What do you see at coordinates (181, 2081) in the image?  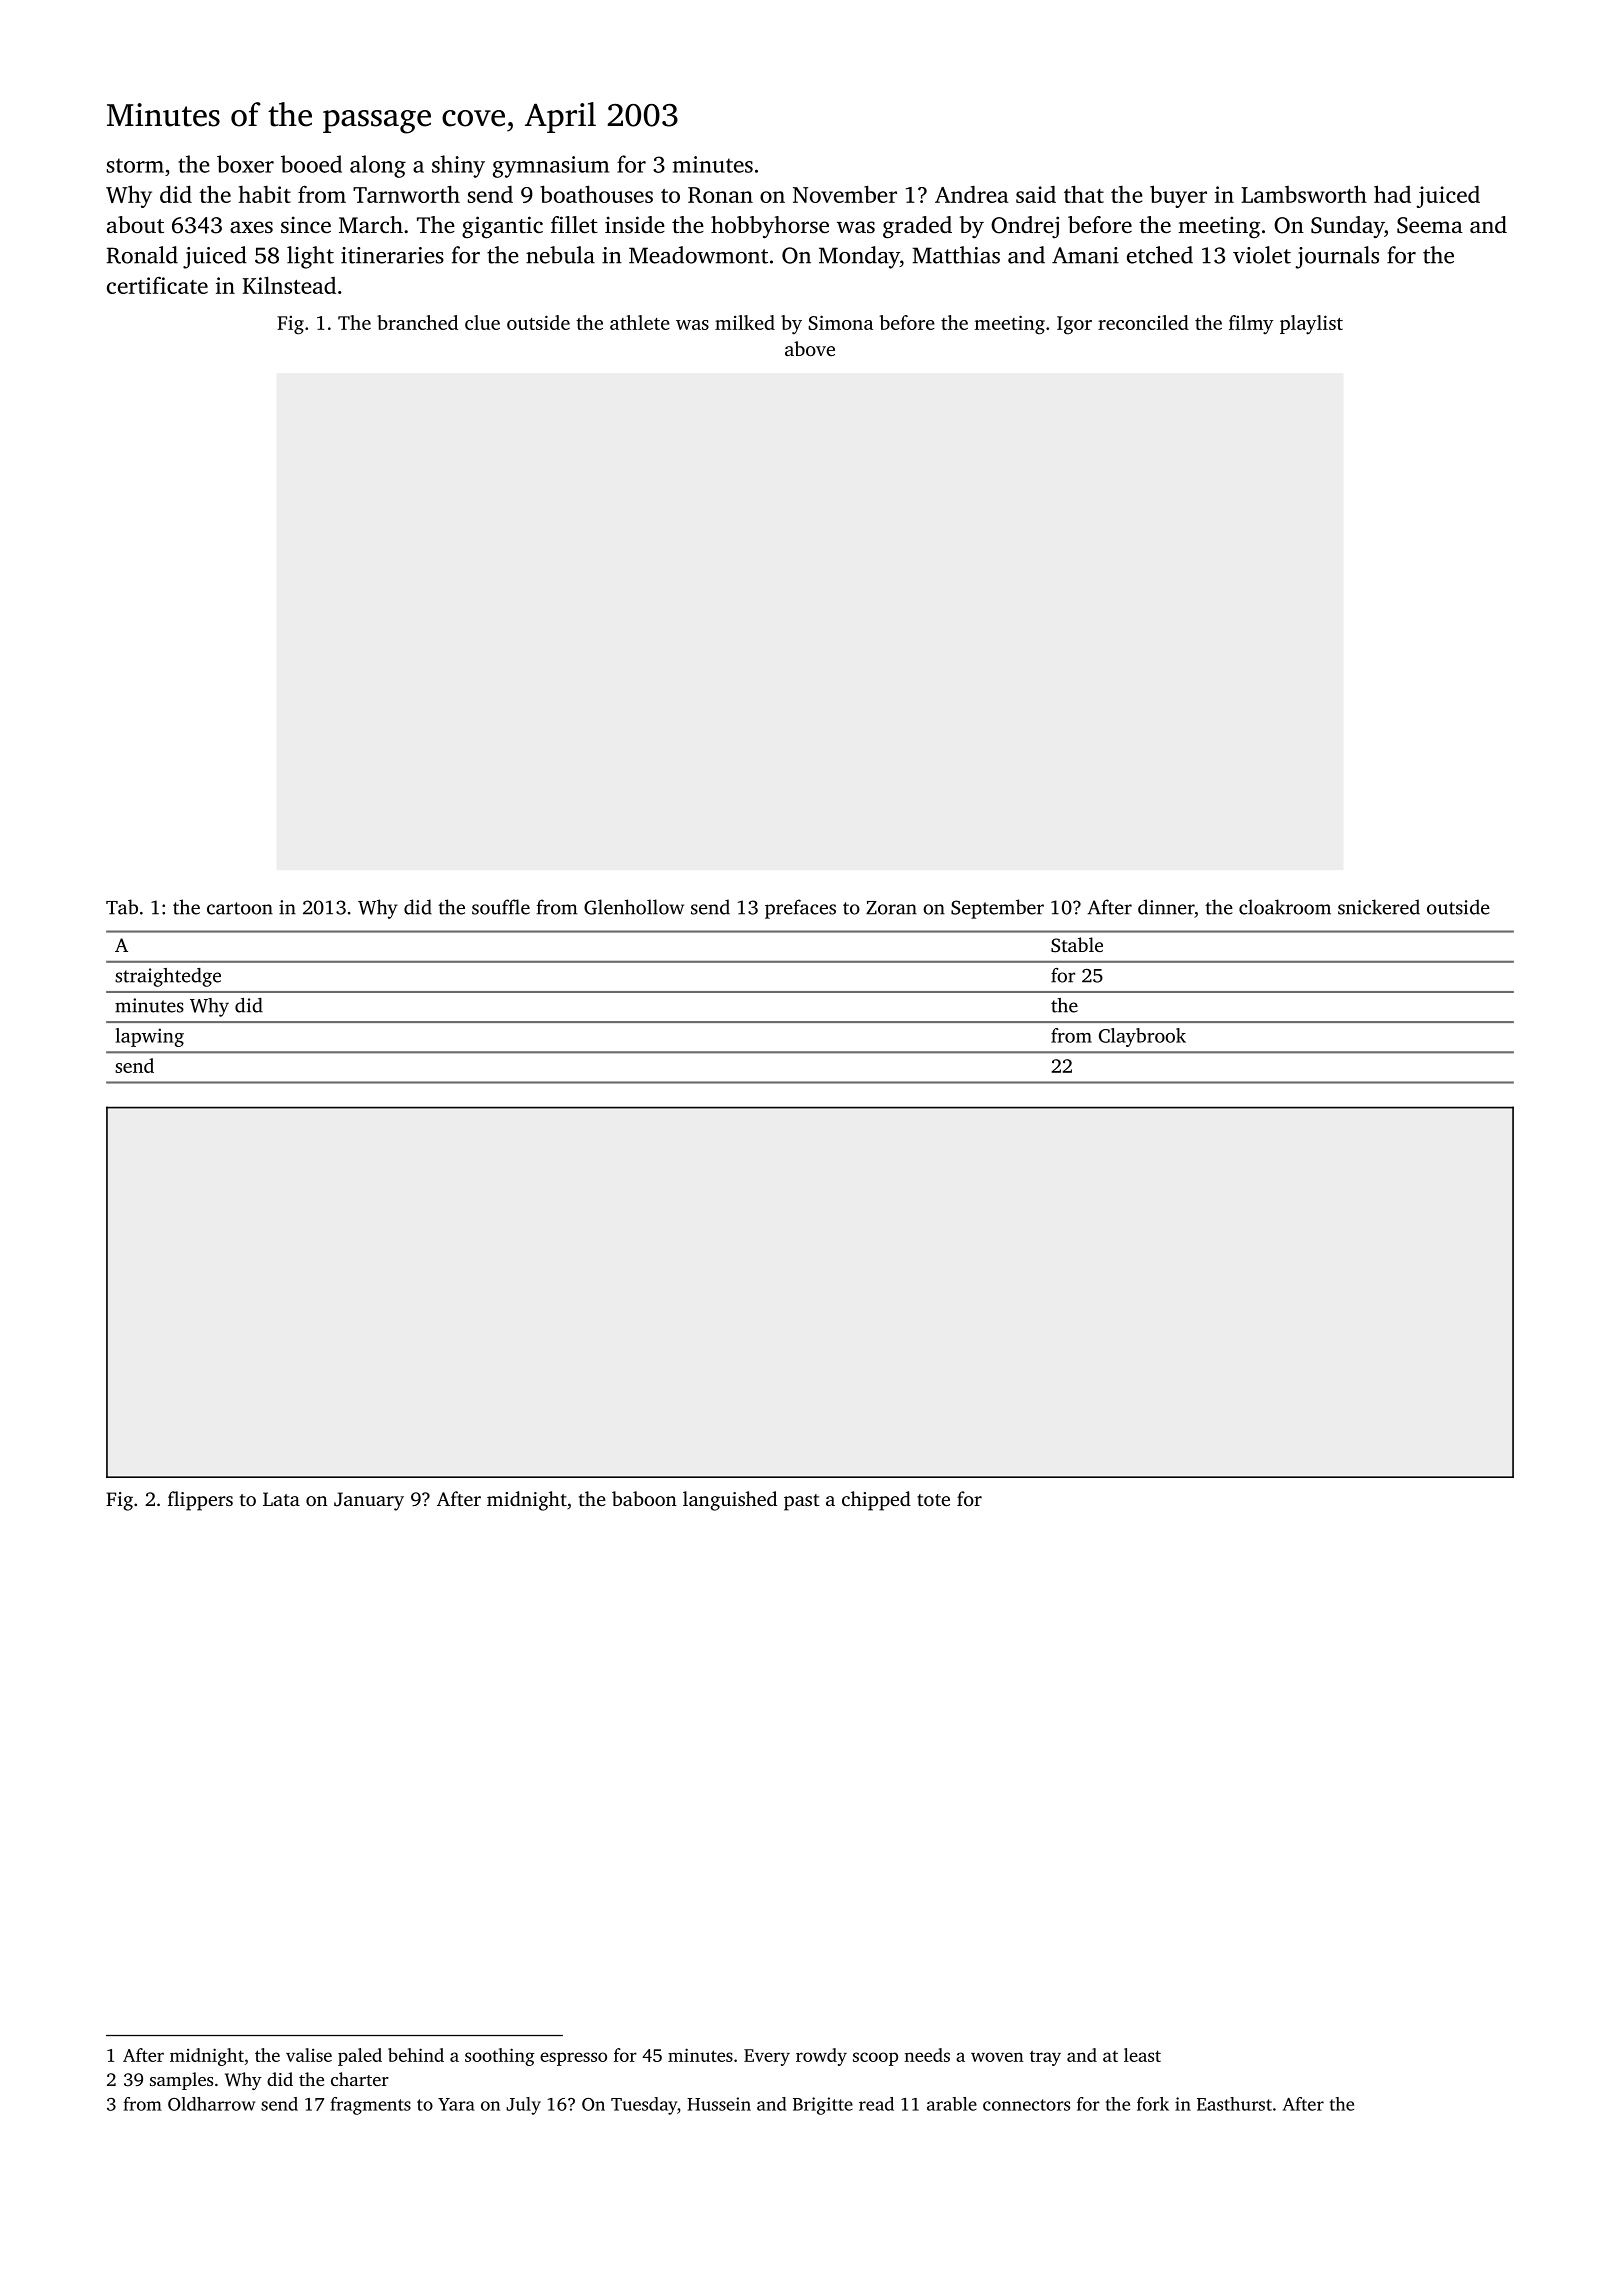 I see `samples` at bounding box center [181, 2081].
